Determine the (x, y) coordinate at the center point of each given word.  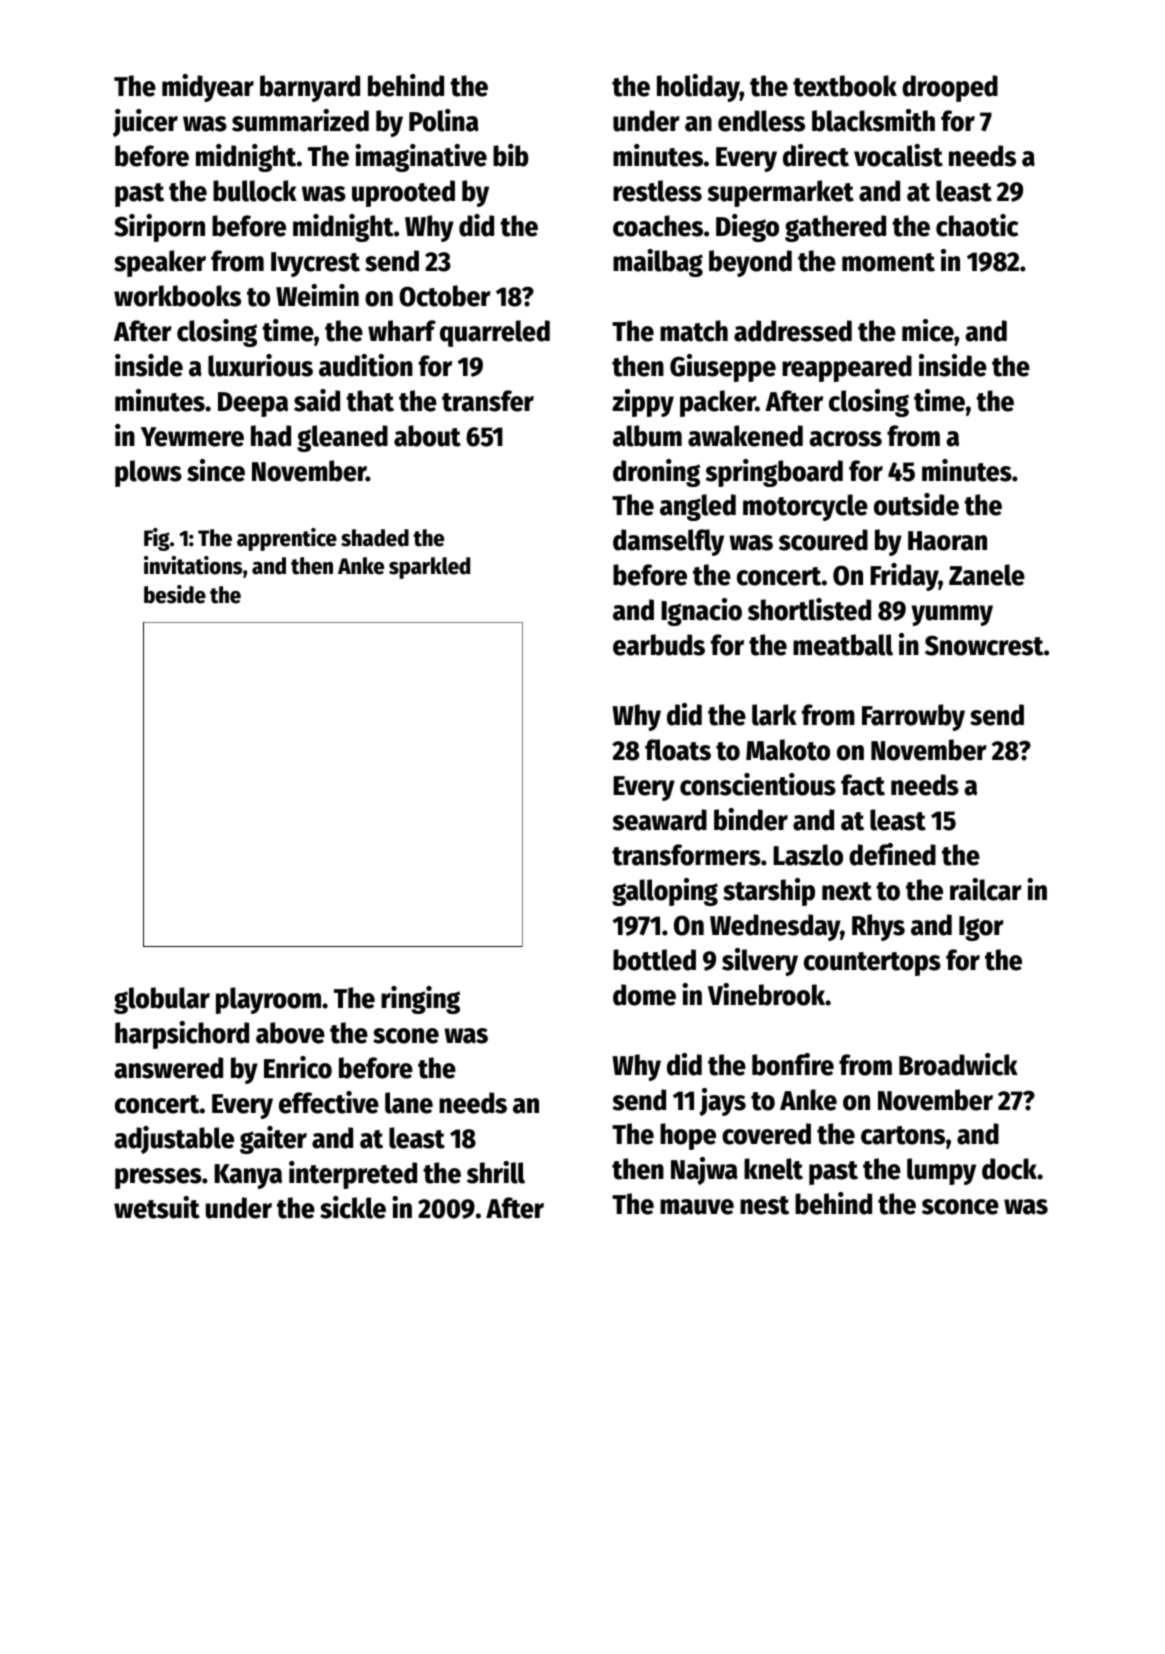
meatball (843, 645)
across (845, 439)
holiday (698, 88)
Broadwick (958, 1064)
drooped (950, 88)
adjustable (174, 1140)
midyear (208, 88)
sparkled (429, 568)
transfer (488, 401)
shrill (496, 1172)
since (216, 470)
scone (406, 1036)
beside (175, 594)
